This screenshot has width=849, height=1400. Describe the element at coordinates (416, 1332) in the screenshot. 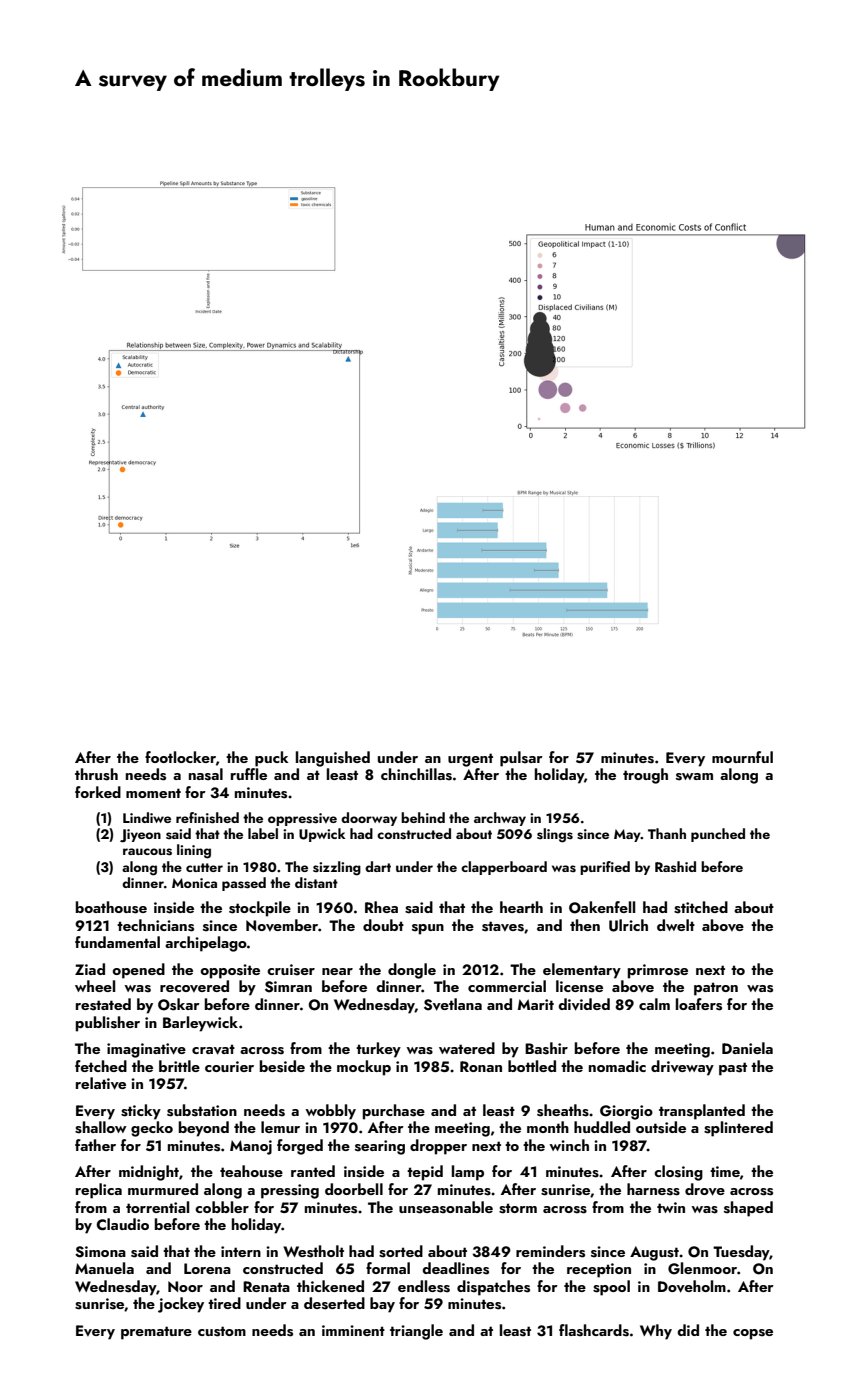

I see `triangle` at that location.
